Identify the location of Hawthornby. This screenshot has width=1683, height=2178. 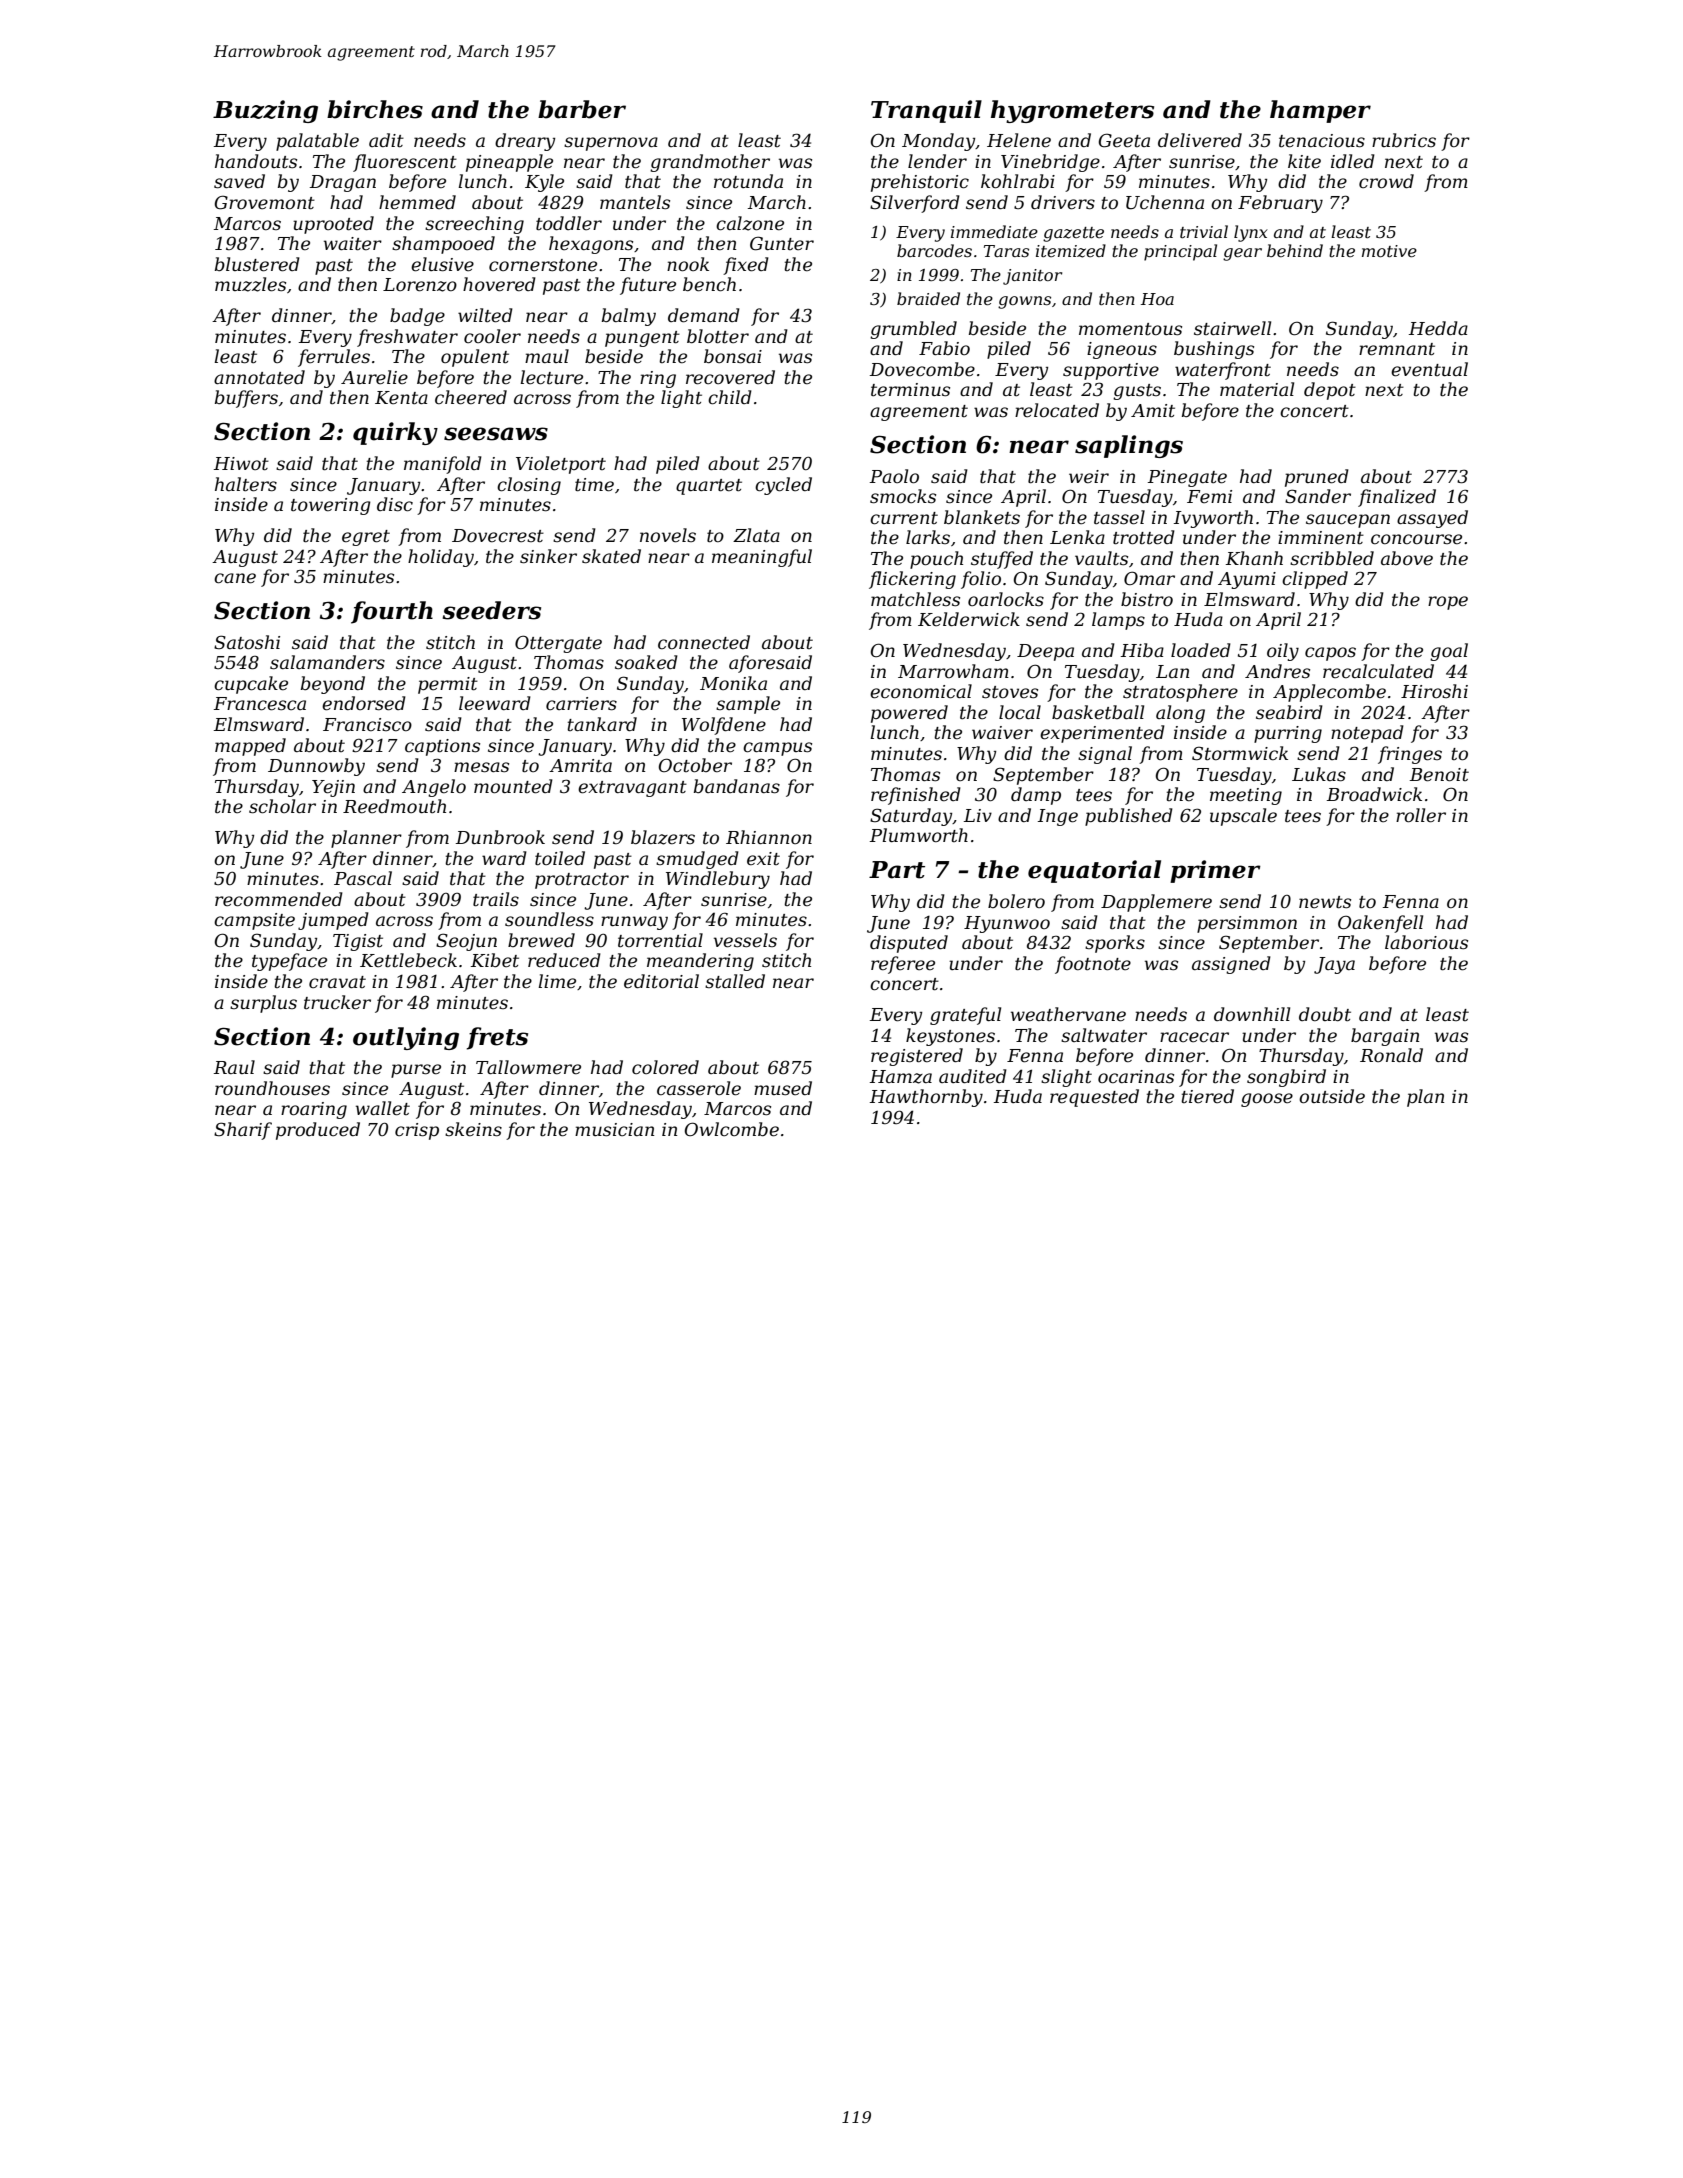
(926, 1098).
